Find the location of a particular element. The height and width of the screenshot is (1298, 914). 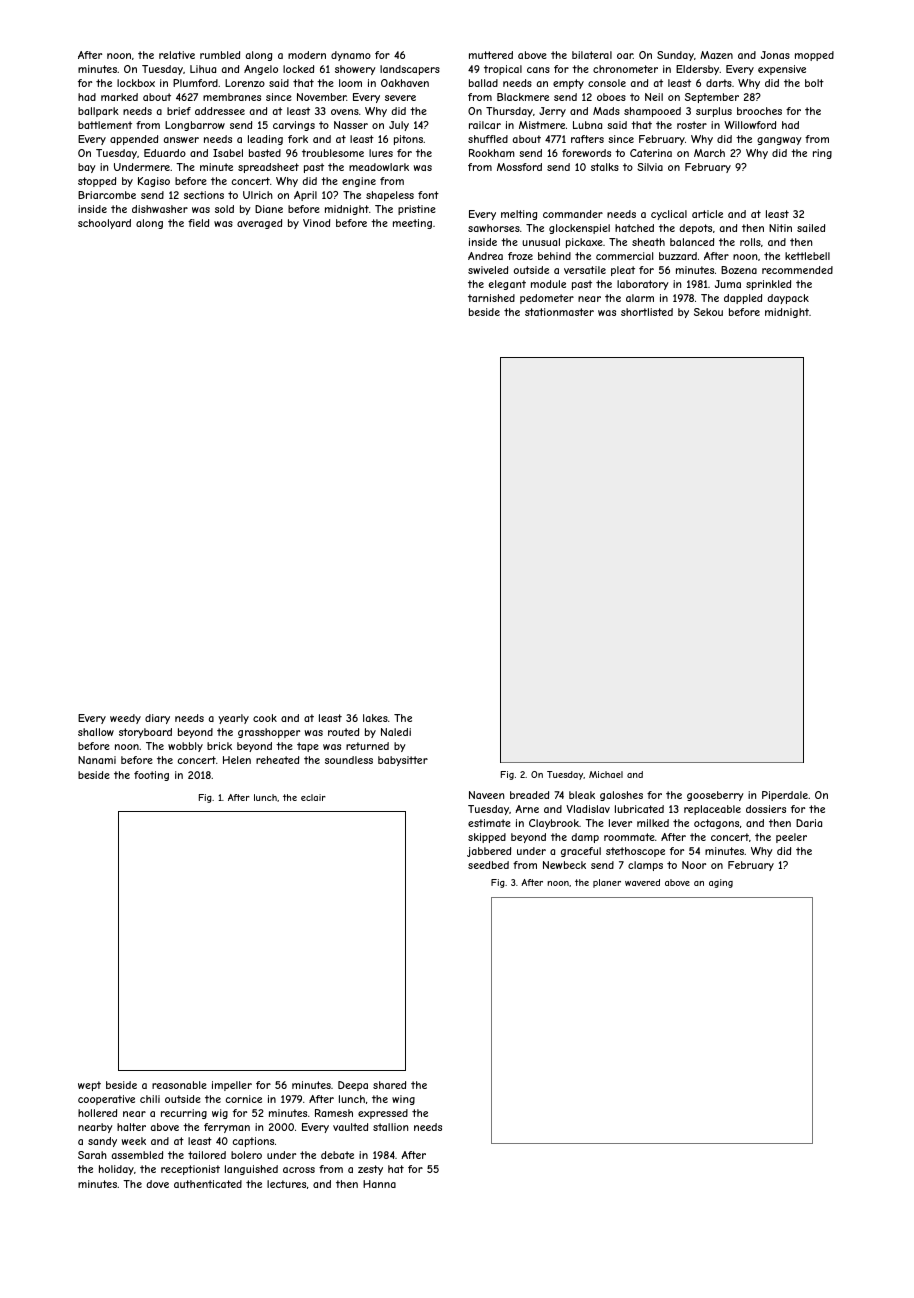

Sekou is located at coordinates (708, 312).
